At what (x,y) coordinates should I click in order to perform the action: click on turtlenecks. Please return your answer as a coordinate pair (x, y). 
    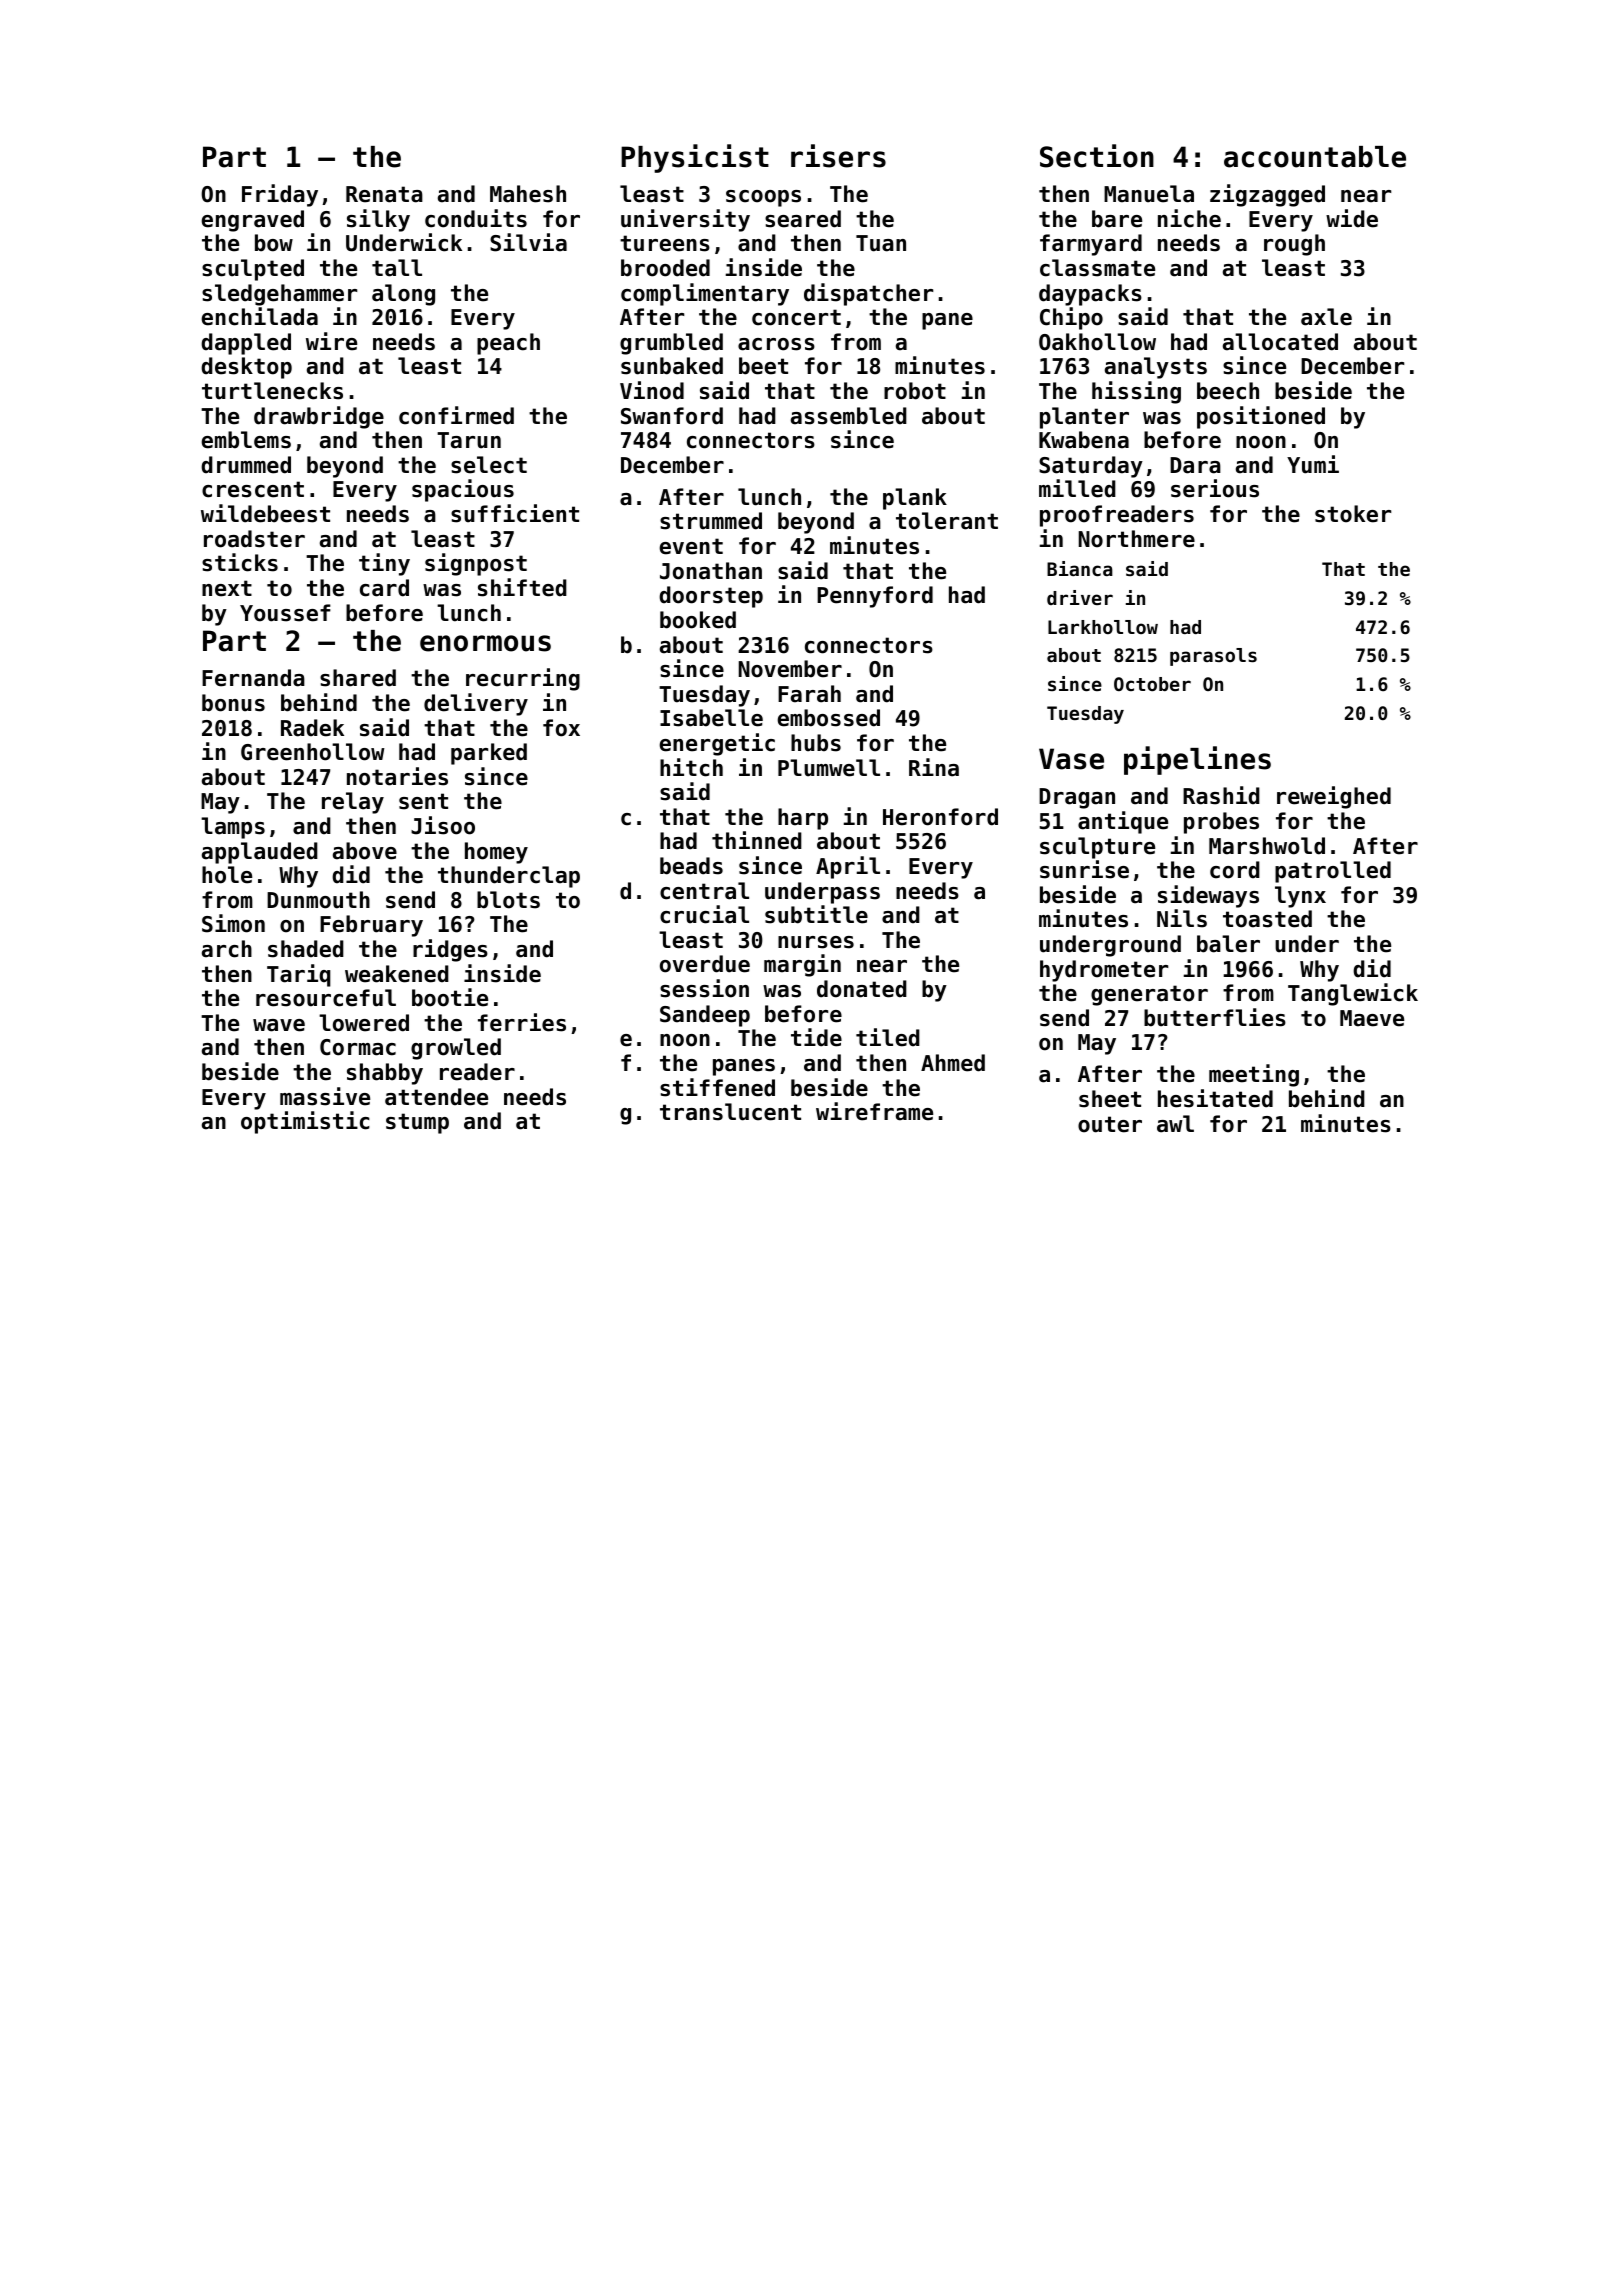
    Looking at the image, I should click on (272, 391).
